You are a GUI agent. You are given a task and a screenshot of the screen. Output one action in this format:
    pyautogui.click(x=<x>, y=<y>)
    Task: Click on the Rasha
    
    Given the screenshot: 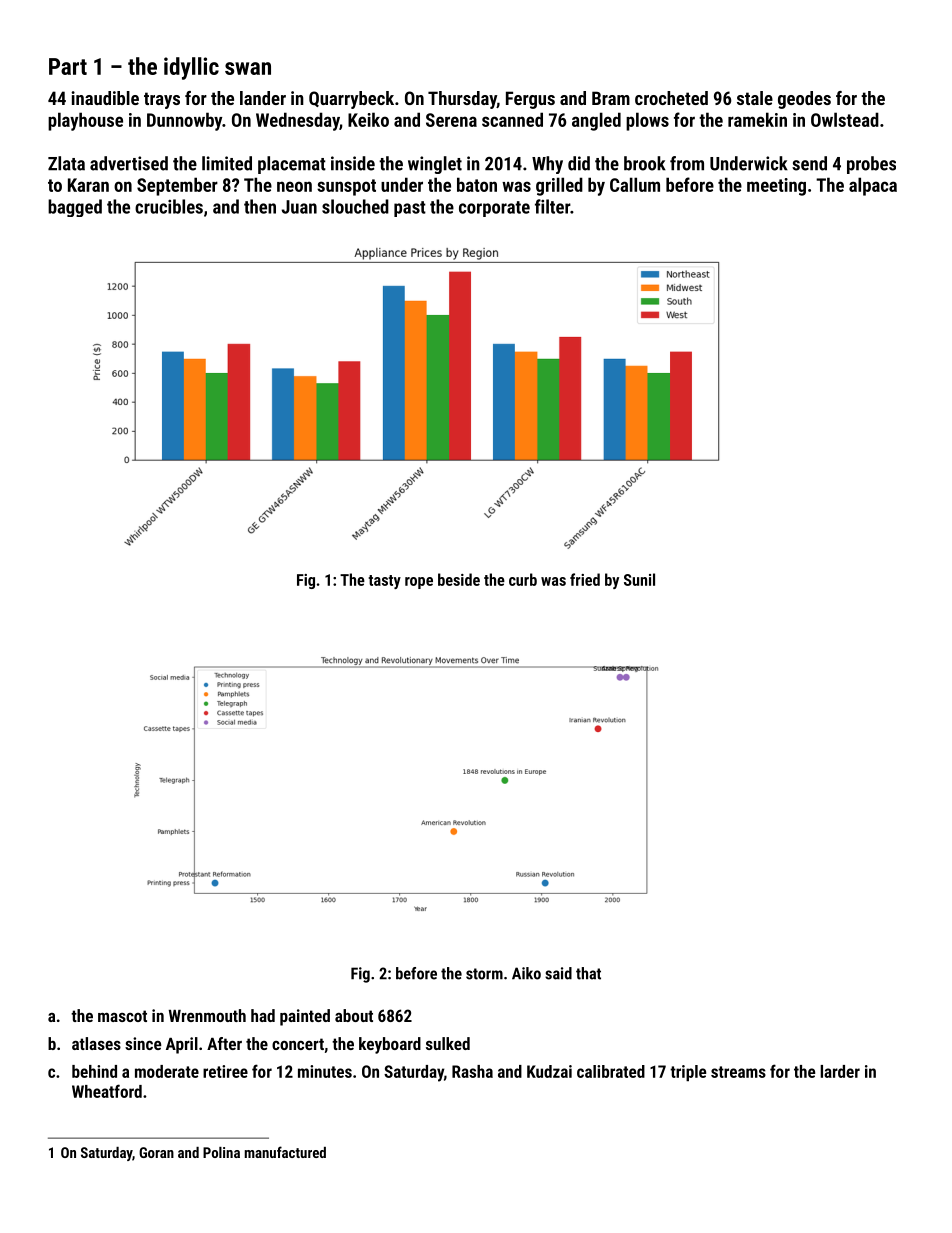 What is the action you would take?
    pyautogui.click(x=472, y=1071)
